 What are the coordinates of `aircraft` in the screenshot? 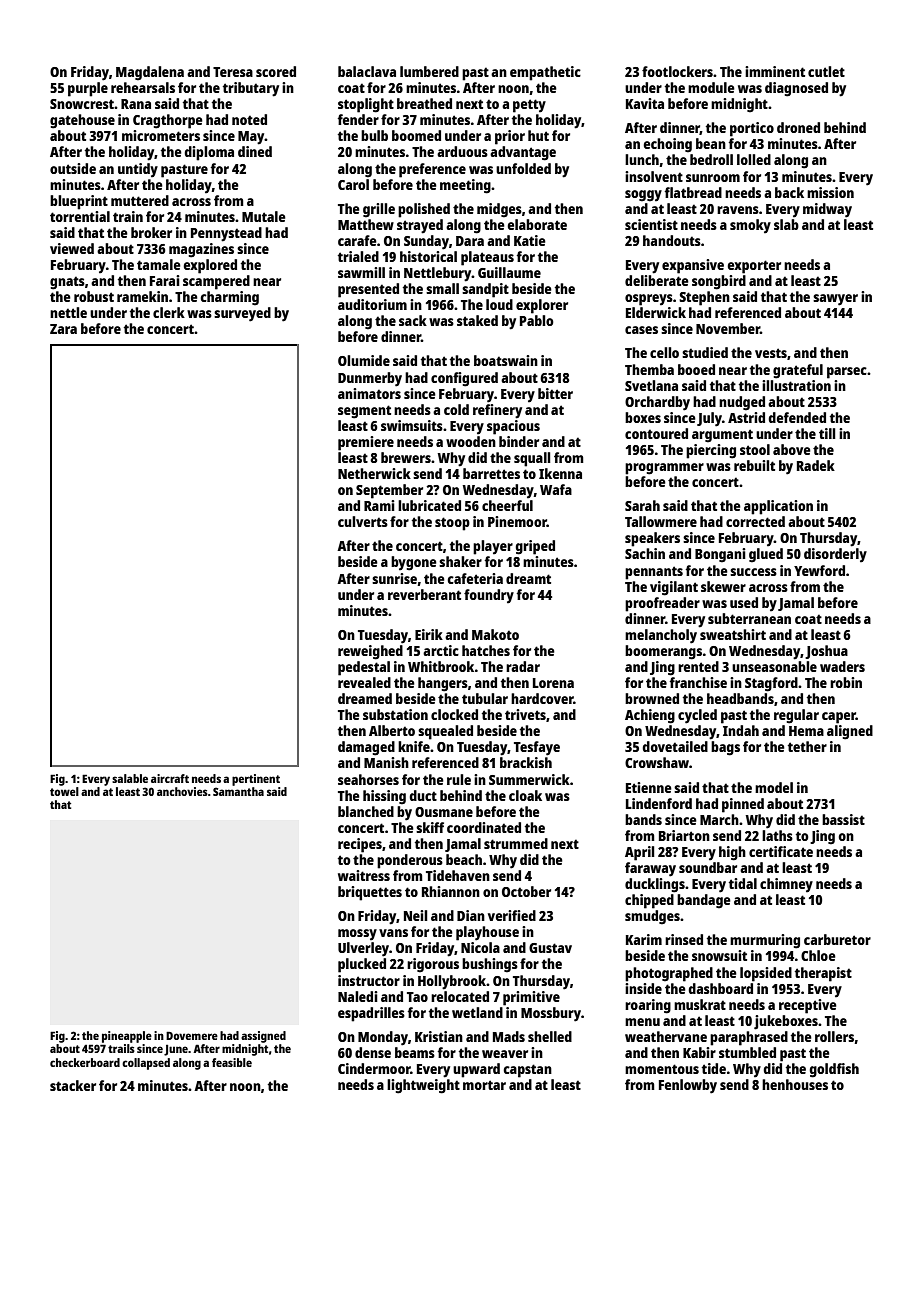 It's located at (170, 778).
